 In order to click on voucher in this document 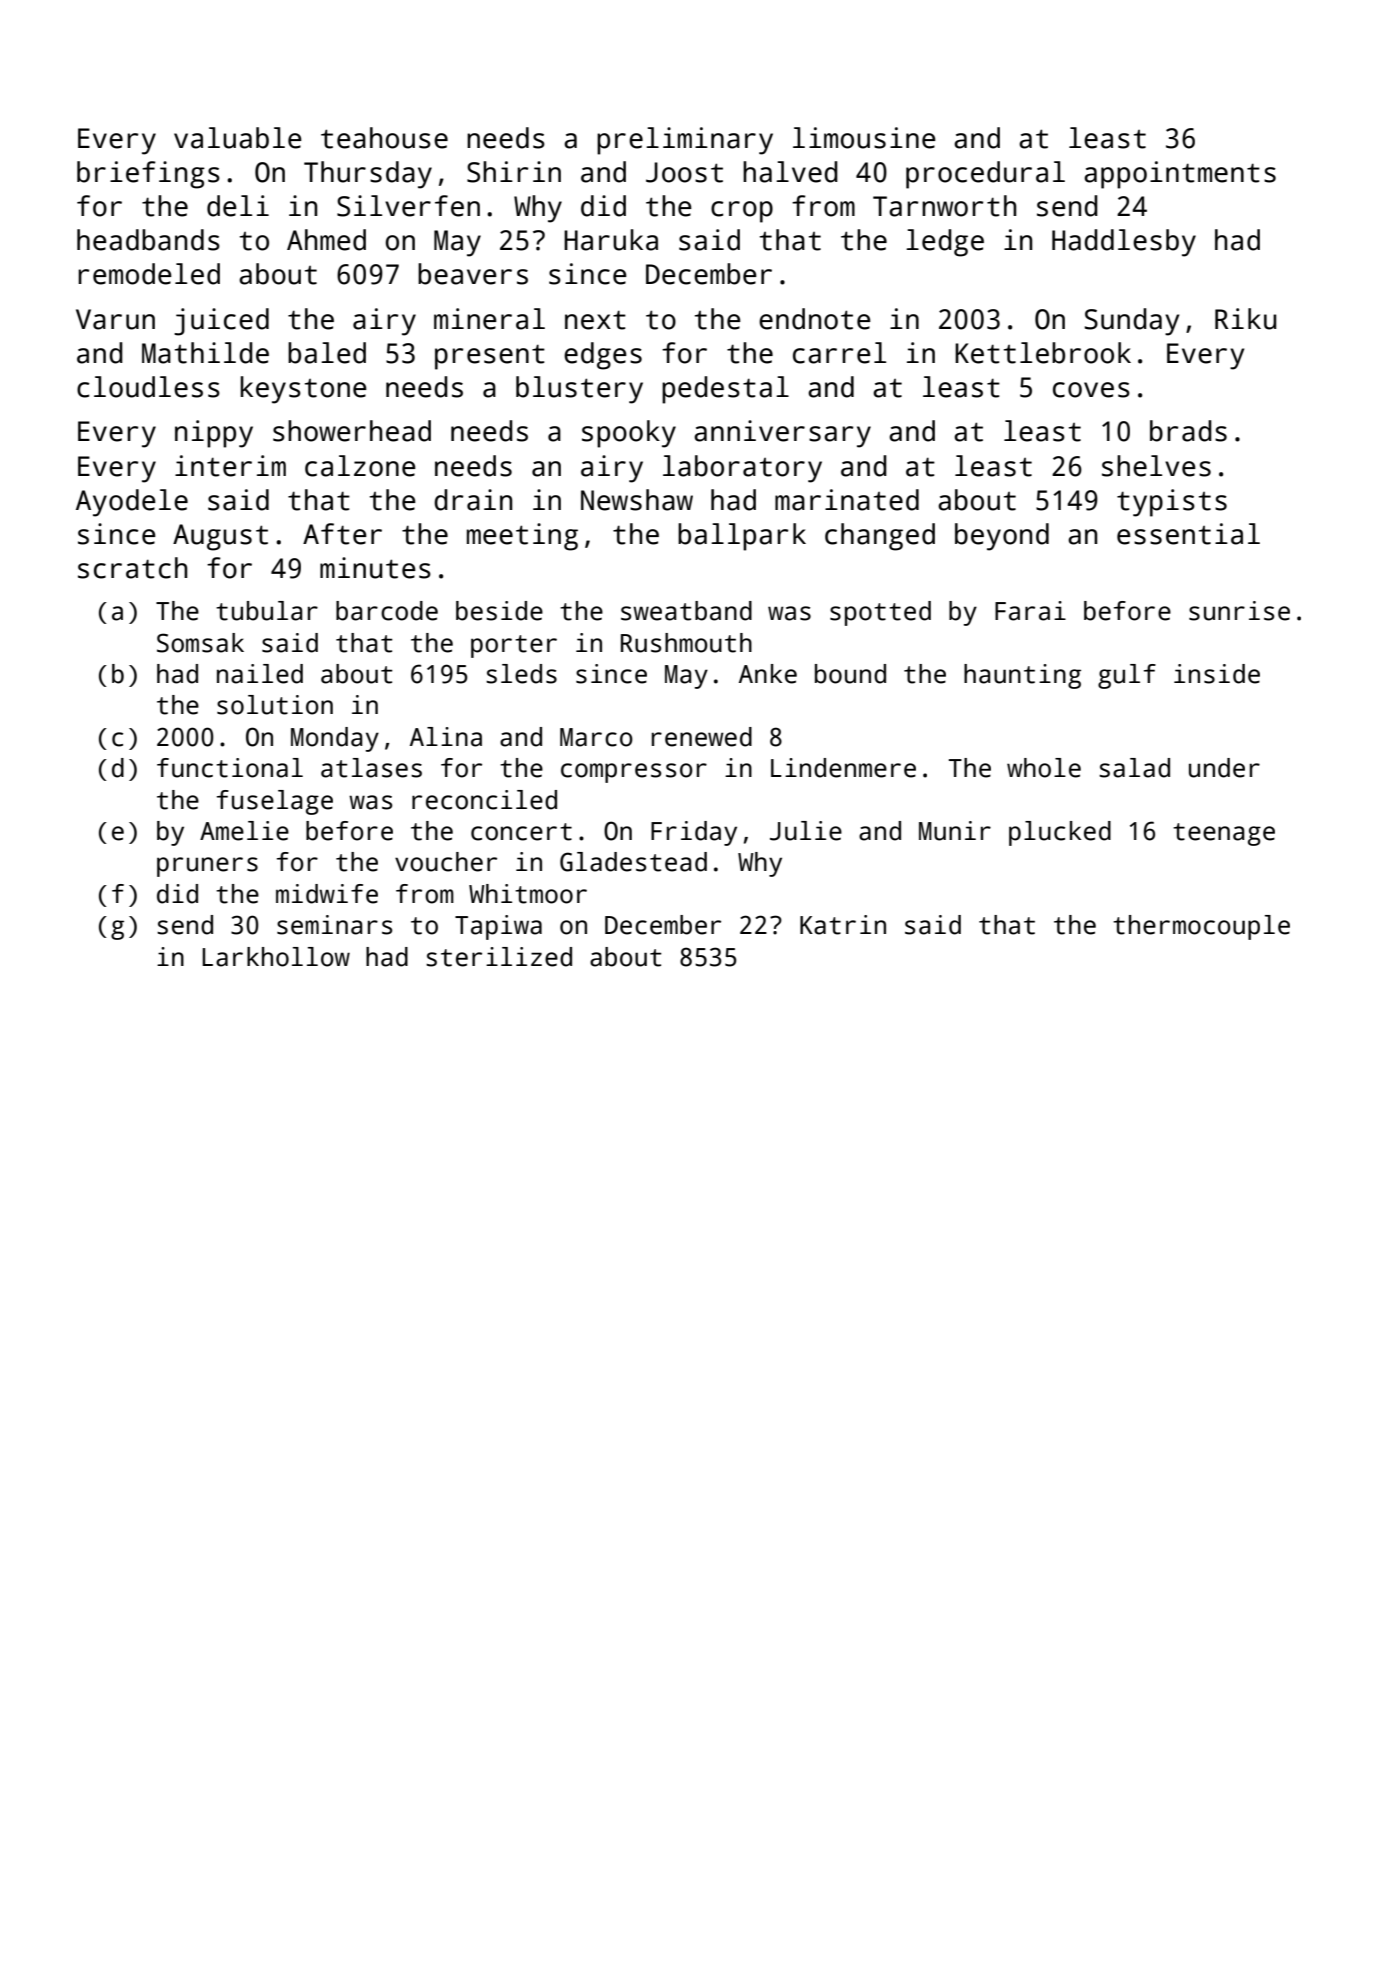, I will do `click(446, 862)`.
